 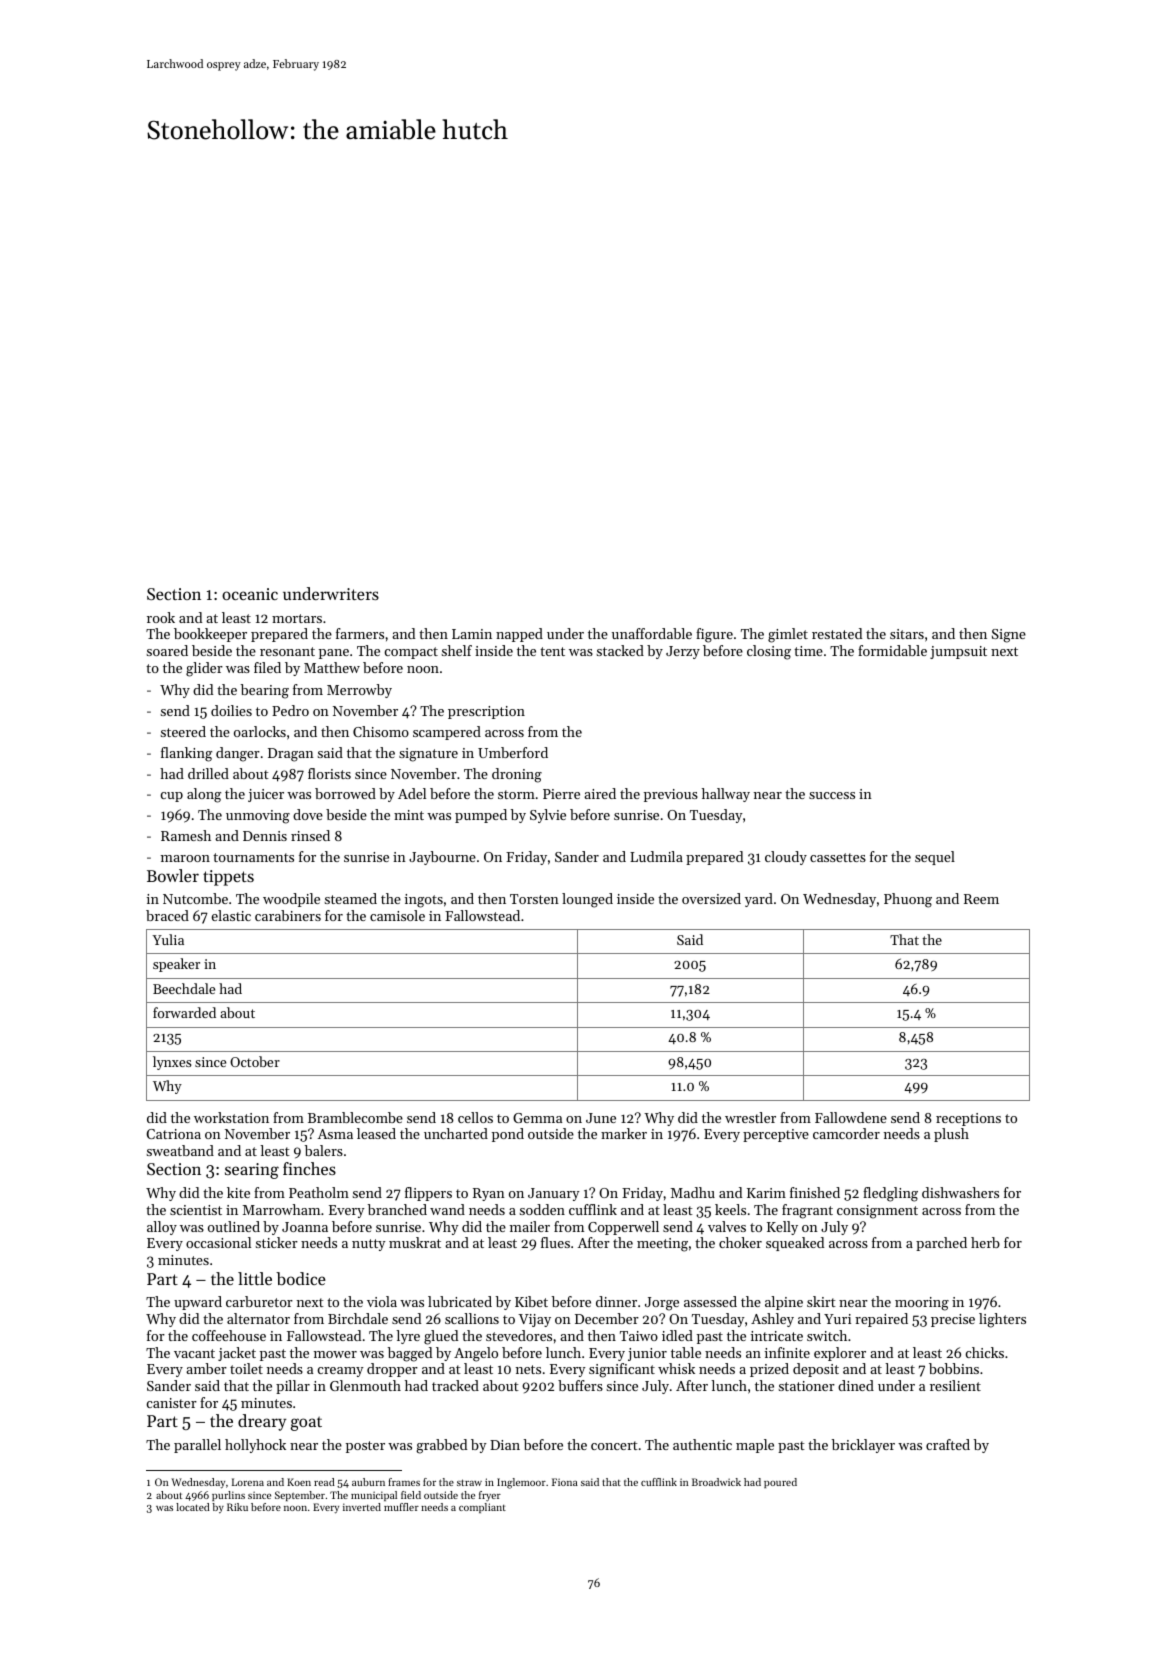 What do you see at coordinates (960, 1192) in the screenshot?
I see `dishwashers` at bounding box center [960, 1192].
